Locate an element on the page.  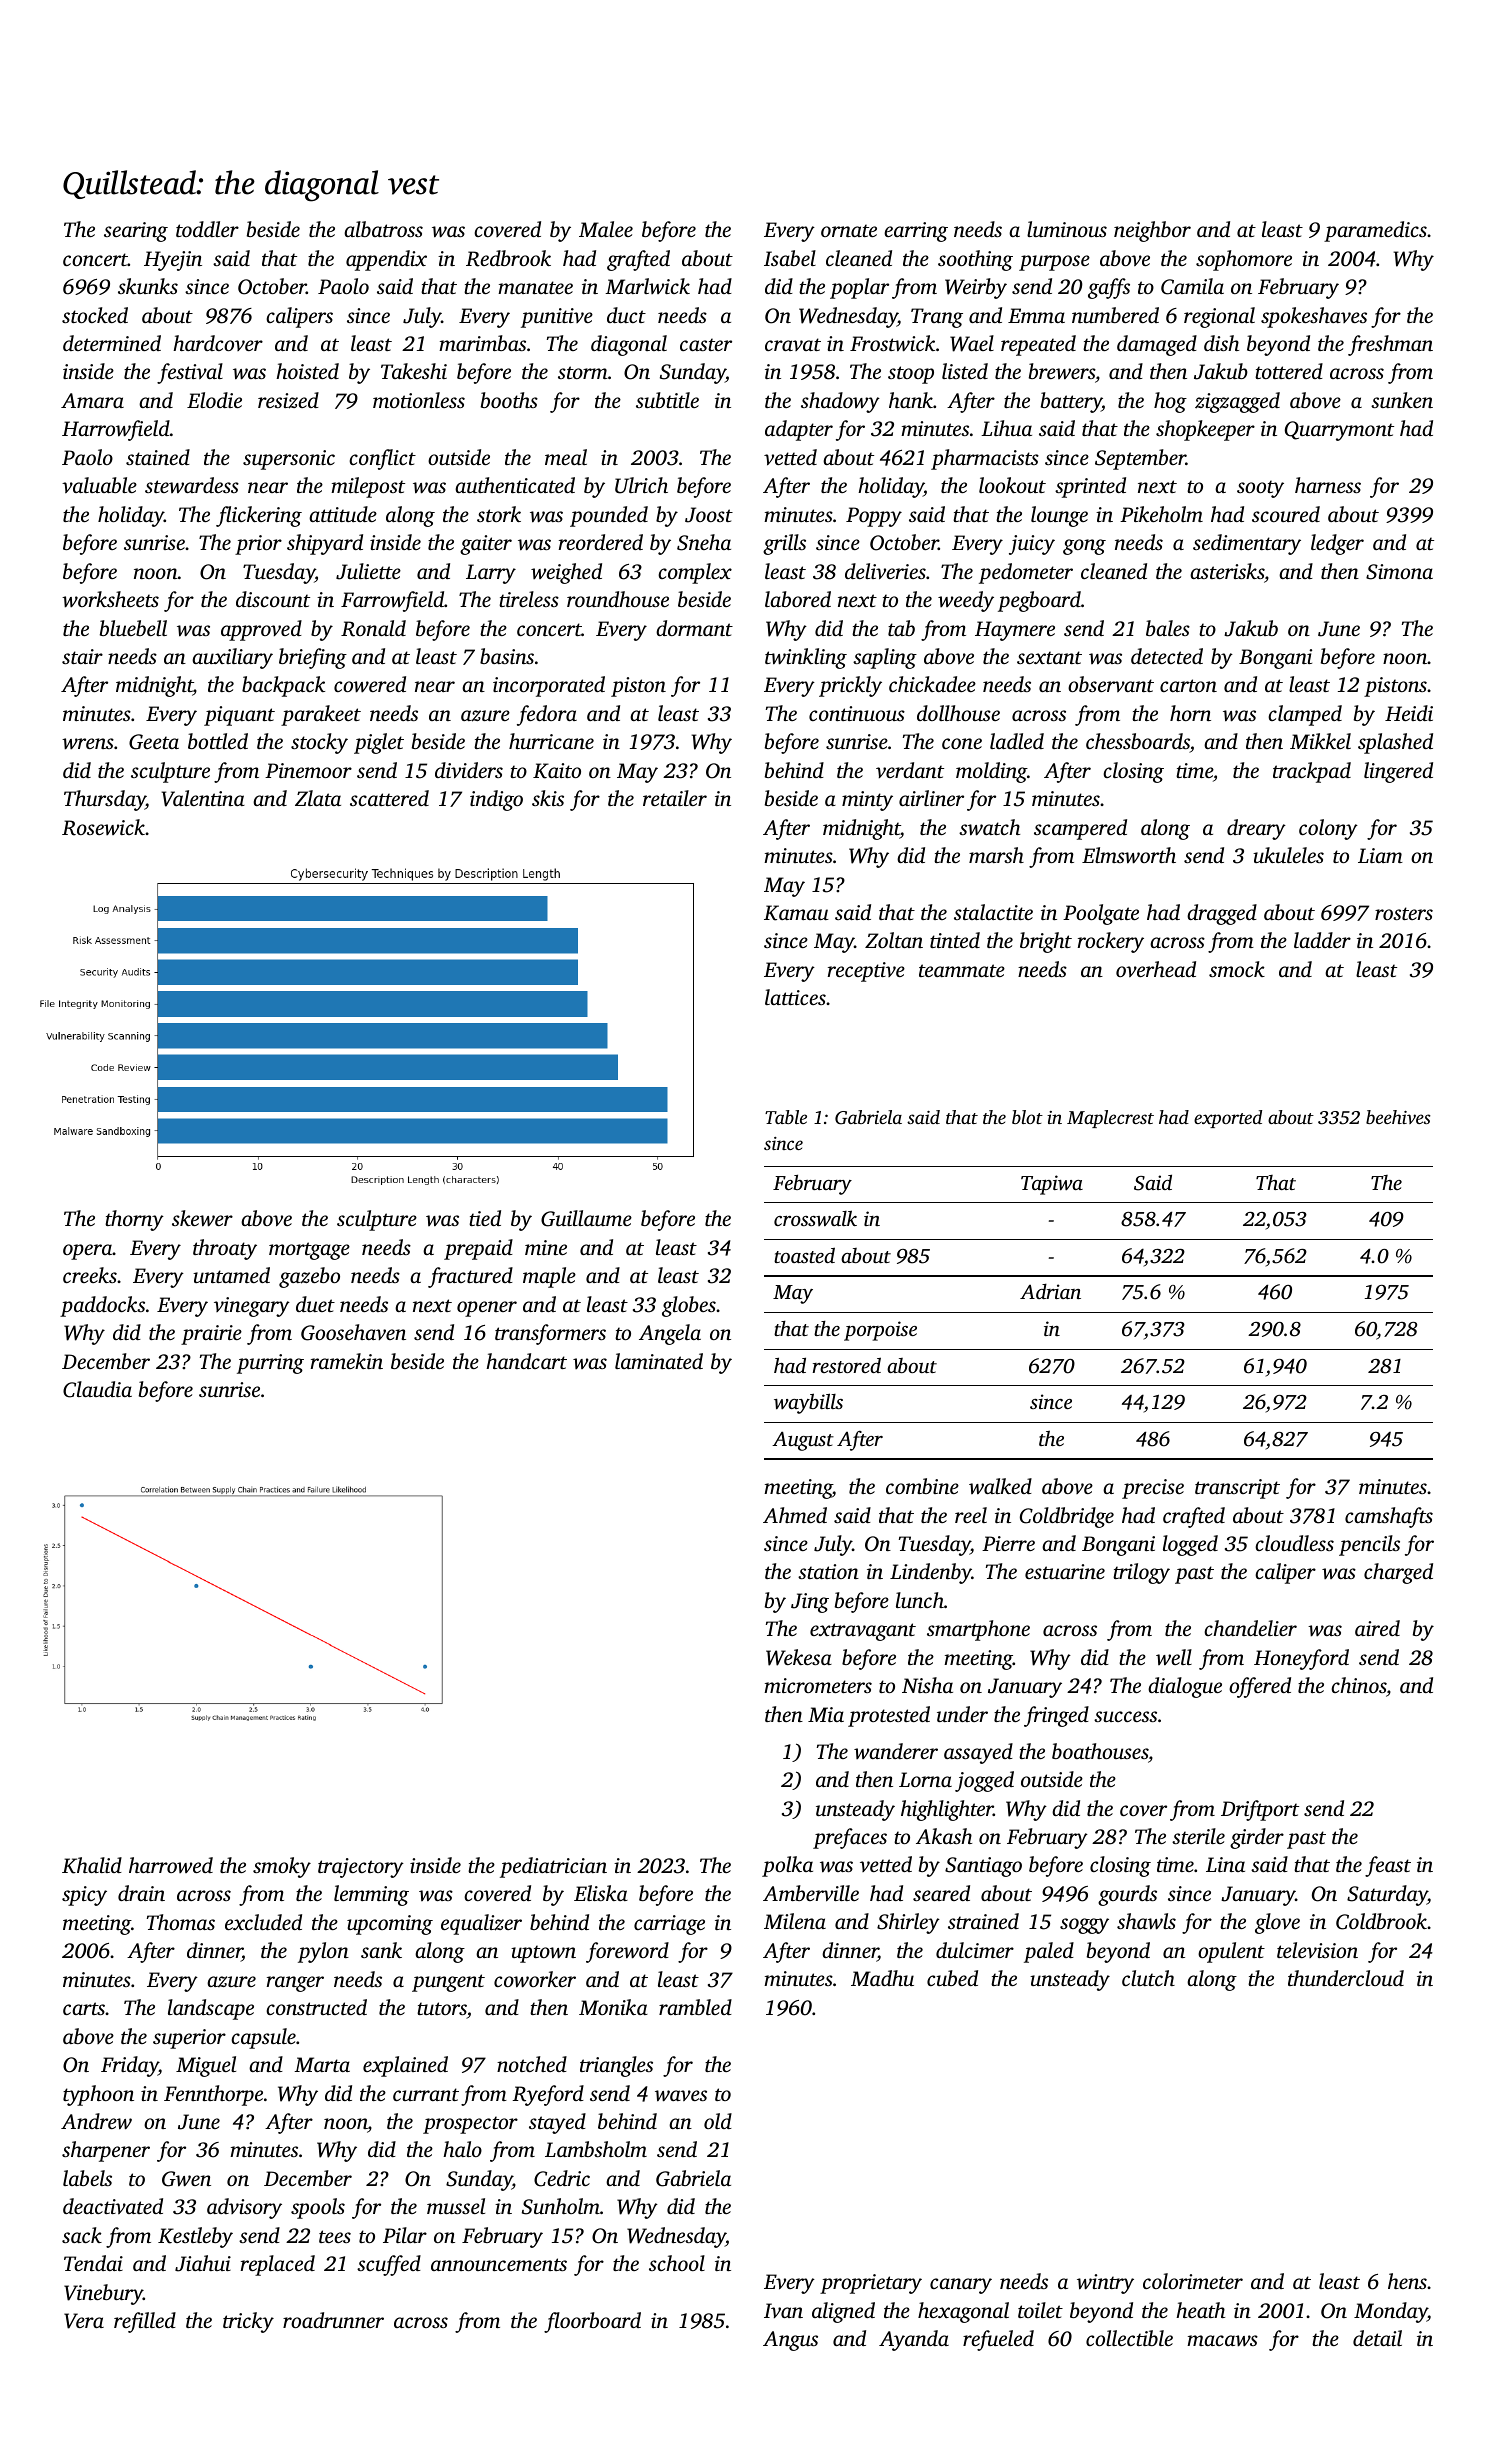
clutch is located at coordinates (1148, 1978).
